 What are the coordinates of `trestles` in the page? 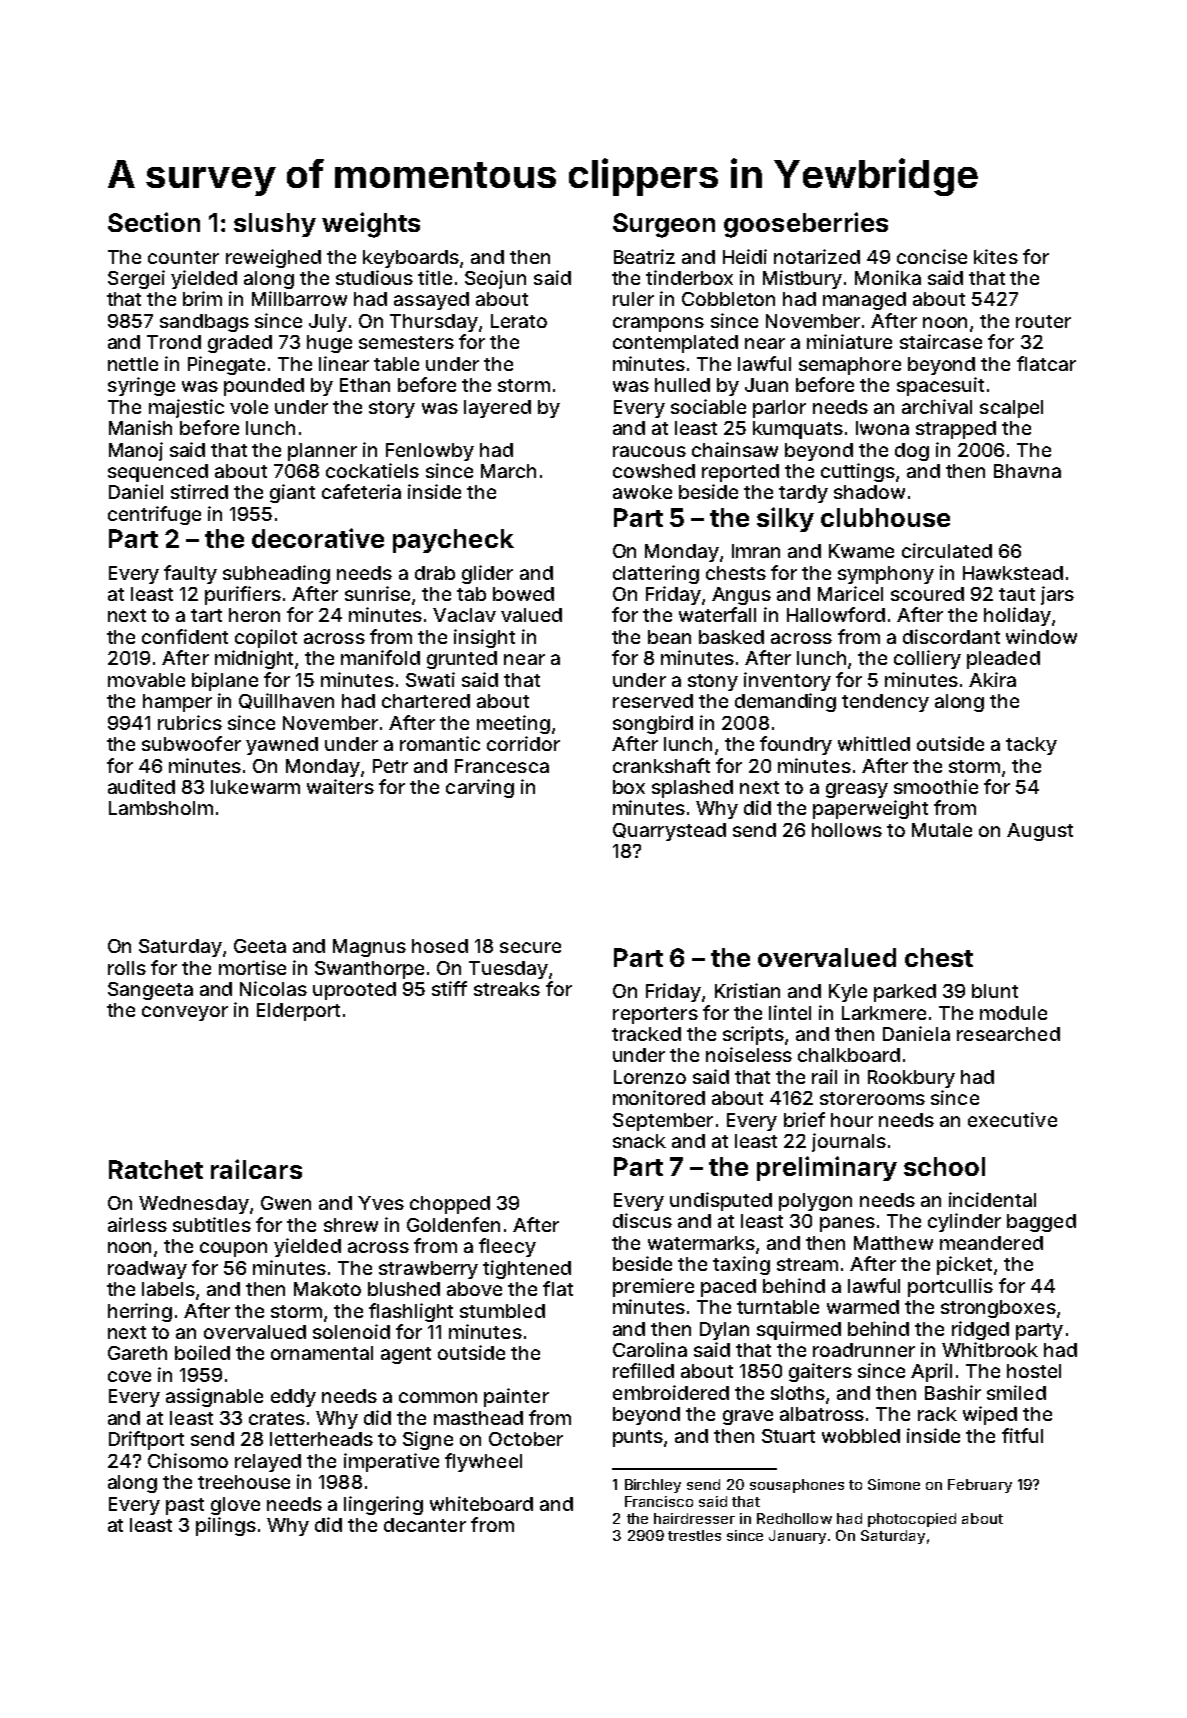 It's located at (694, 1535).
